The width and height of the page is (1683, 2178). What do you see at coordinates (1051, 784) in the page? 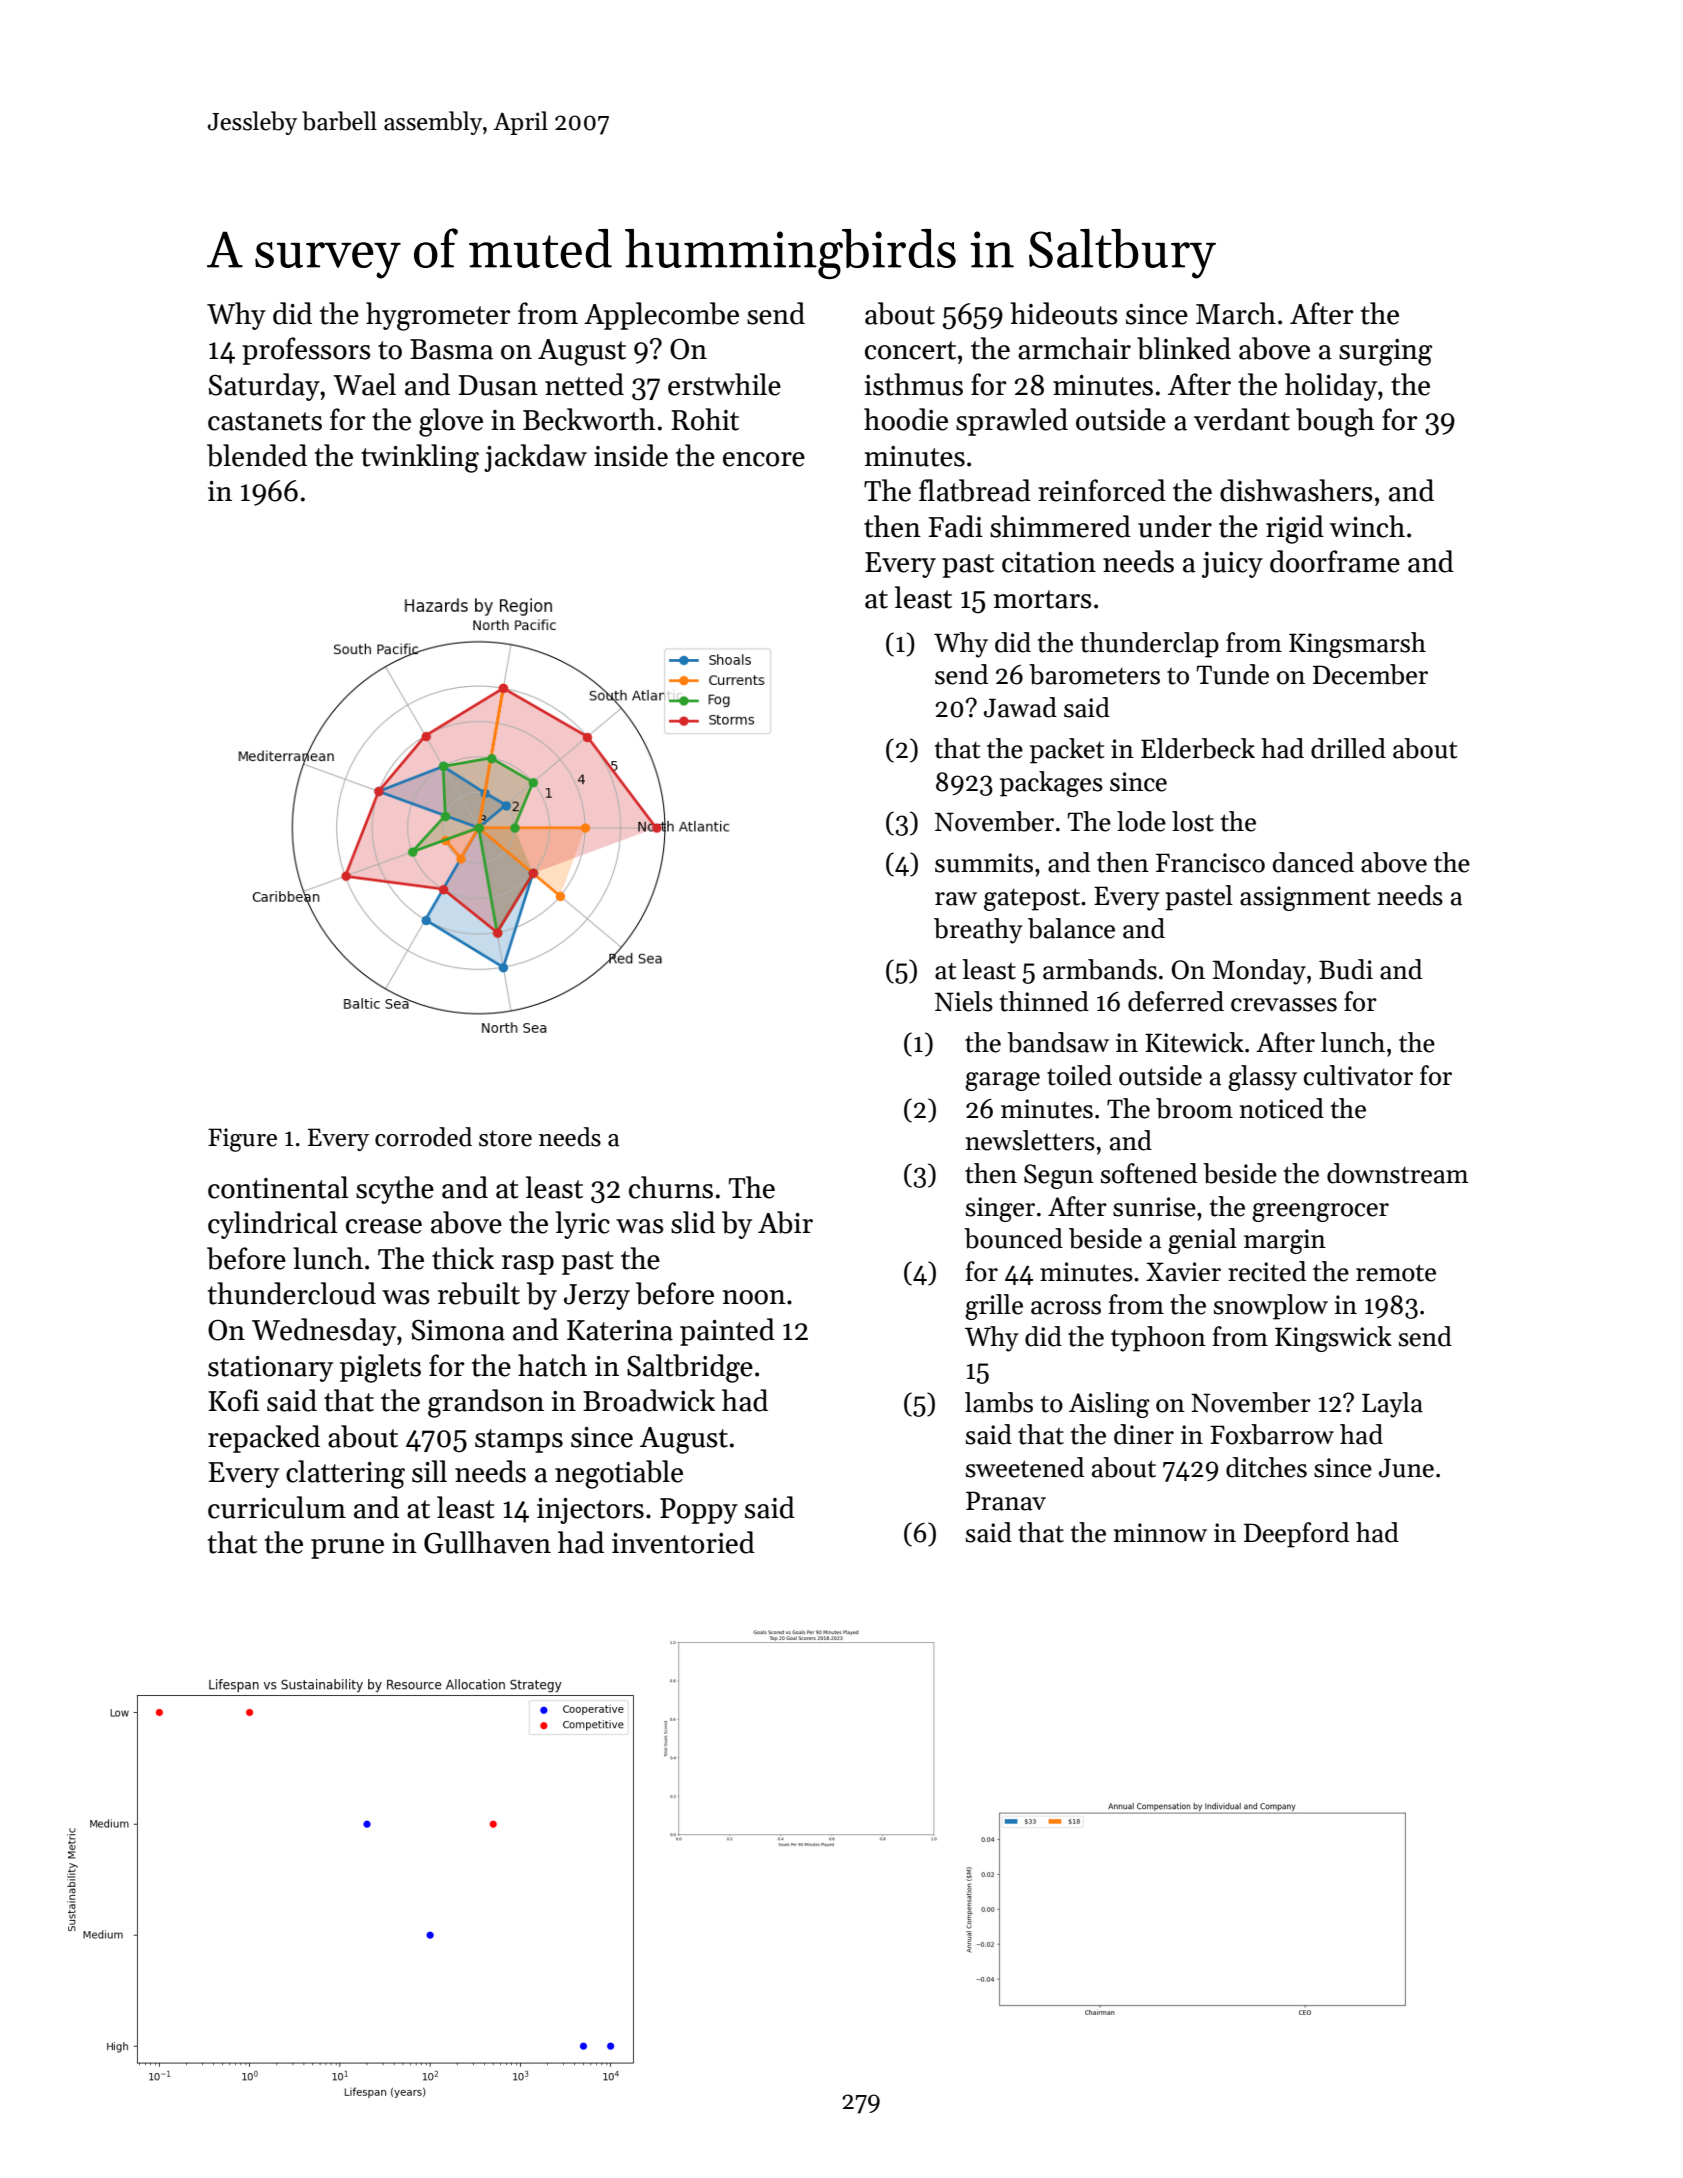
I see `packages` at bounding box center [1051, 784].
